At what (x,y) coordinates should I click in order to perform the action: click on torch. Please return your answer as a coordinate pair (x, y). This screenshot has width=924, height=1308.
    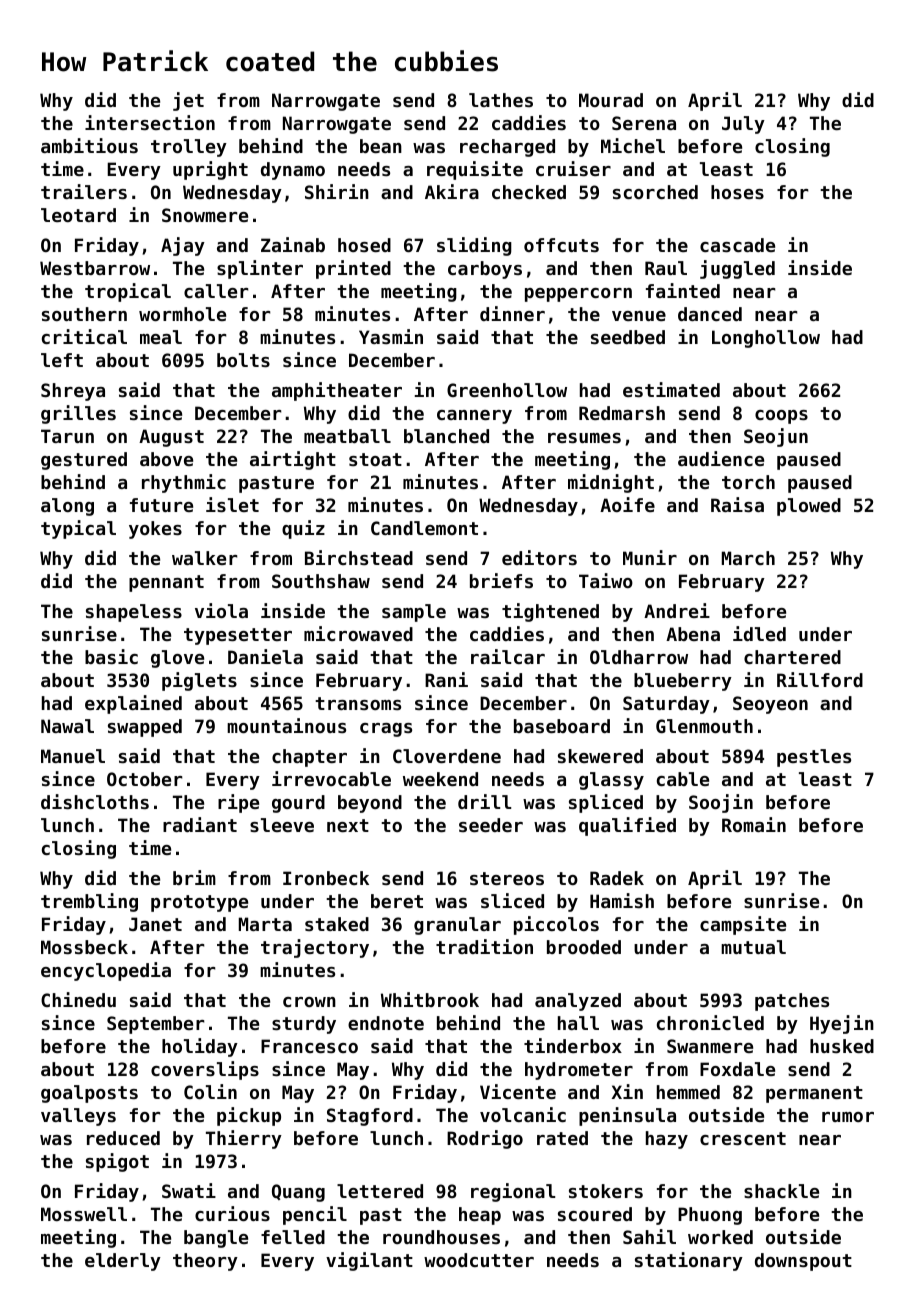
    Looking at the image, I should click on (748, 482).
